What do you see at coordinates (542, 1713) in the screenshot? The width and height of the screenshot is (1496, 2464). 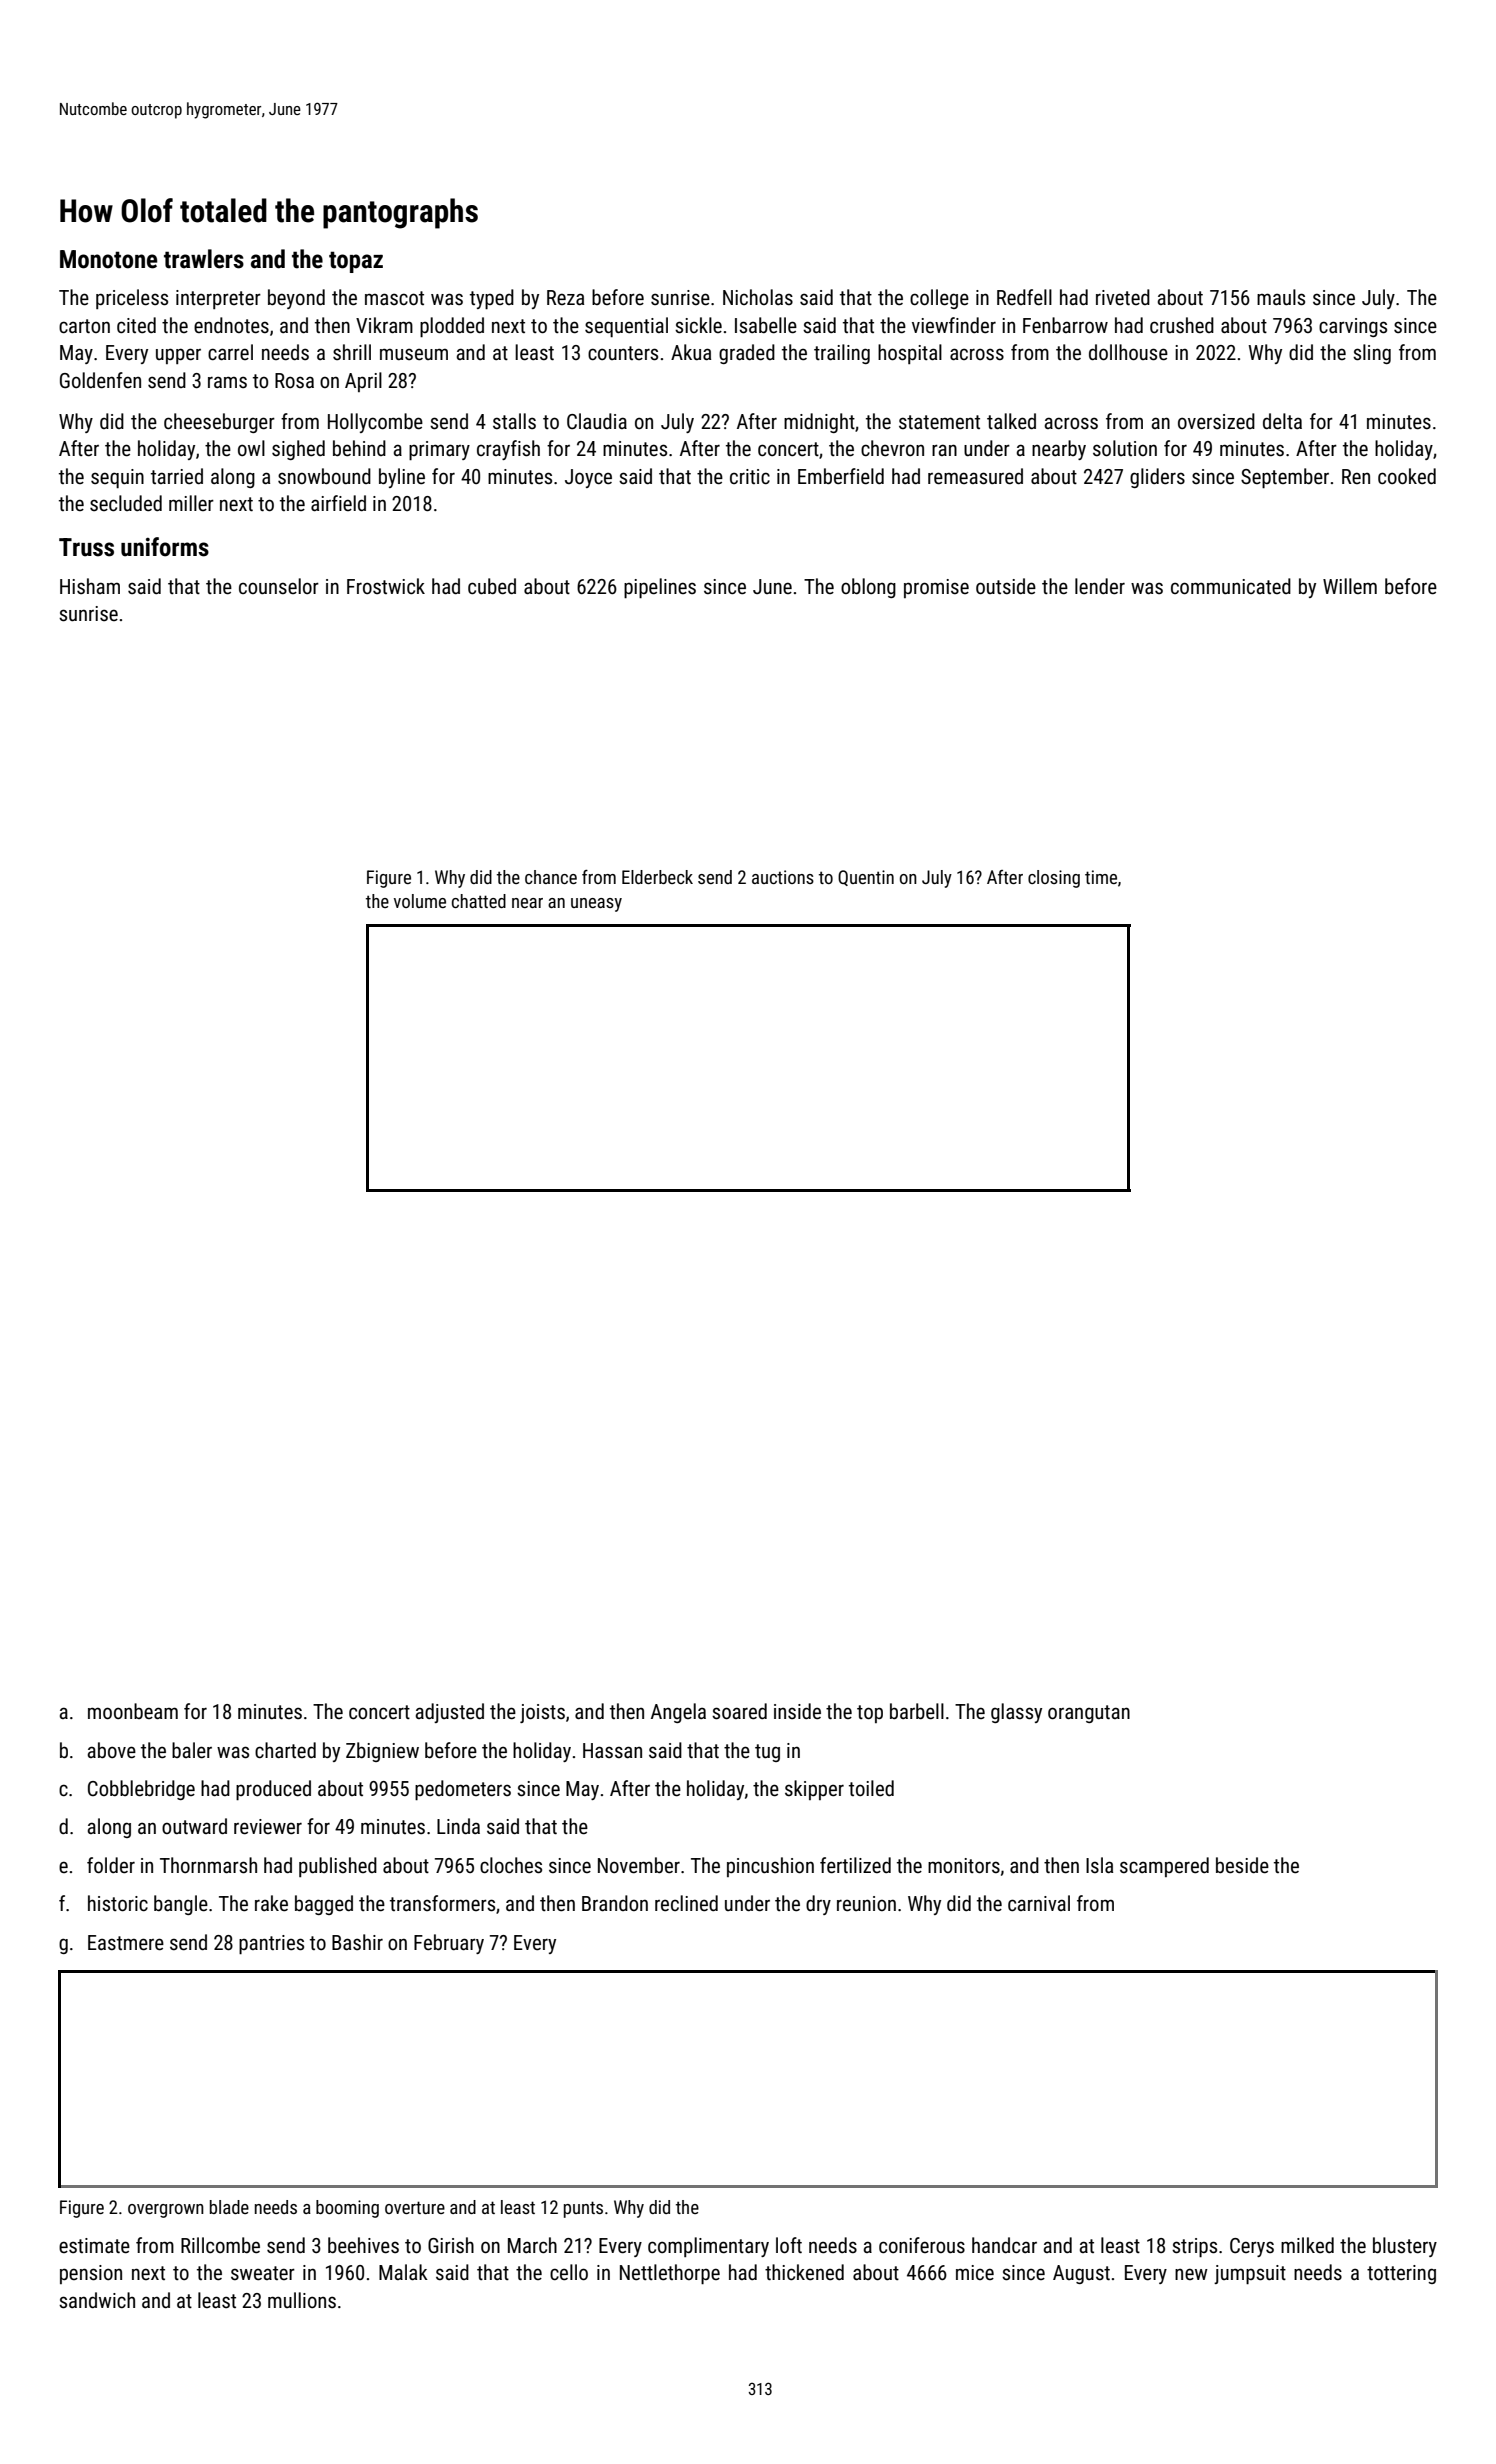 I see `joists` at bounding box center [542, 1713].
